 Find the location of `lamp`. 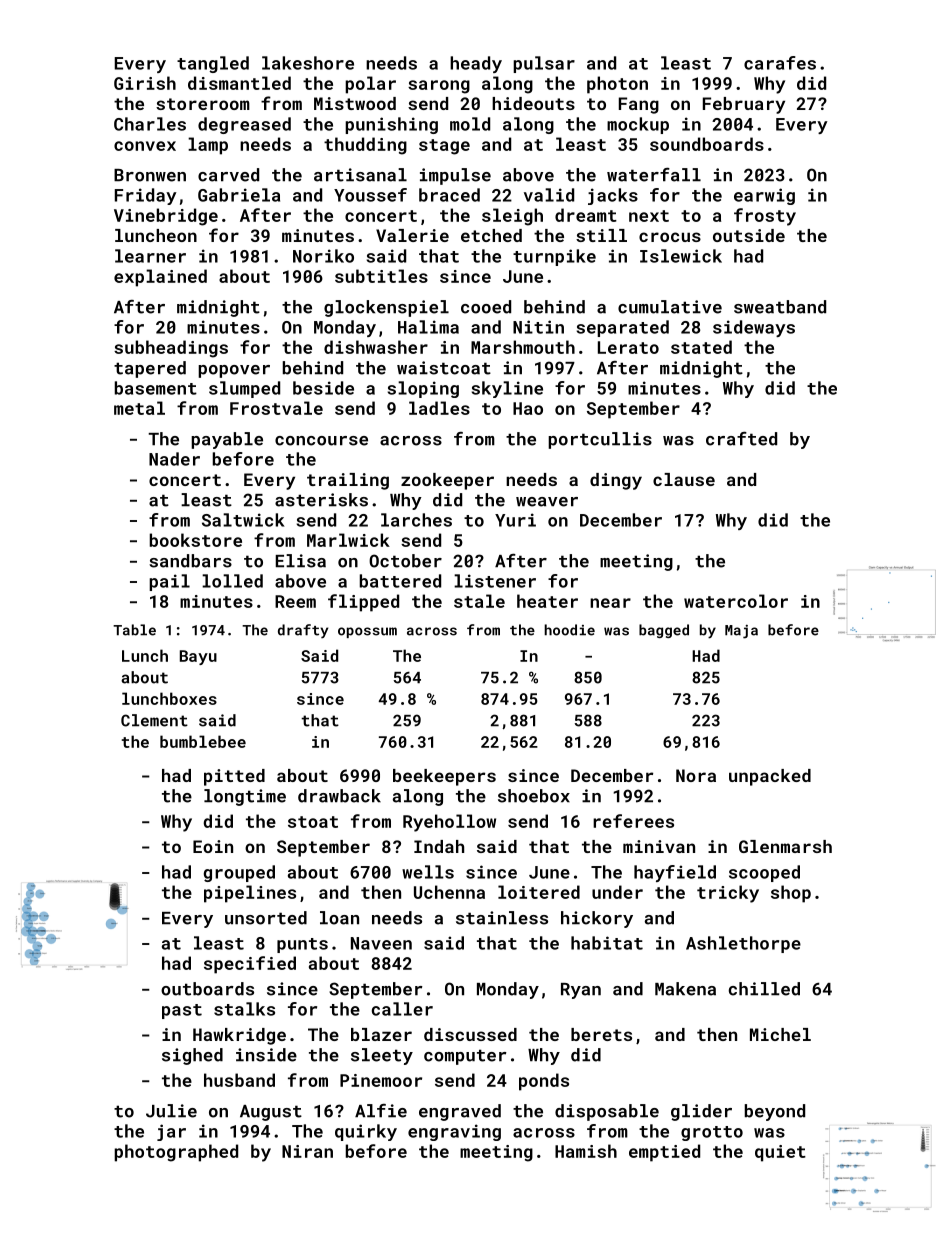

lamp is located at coordinates (208, 146).
